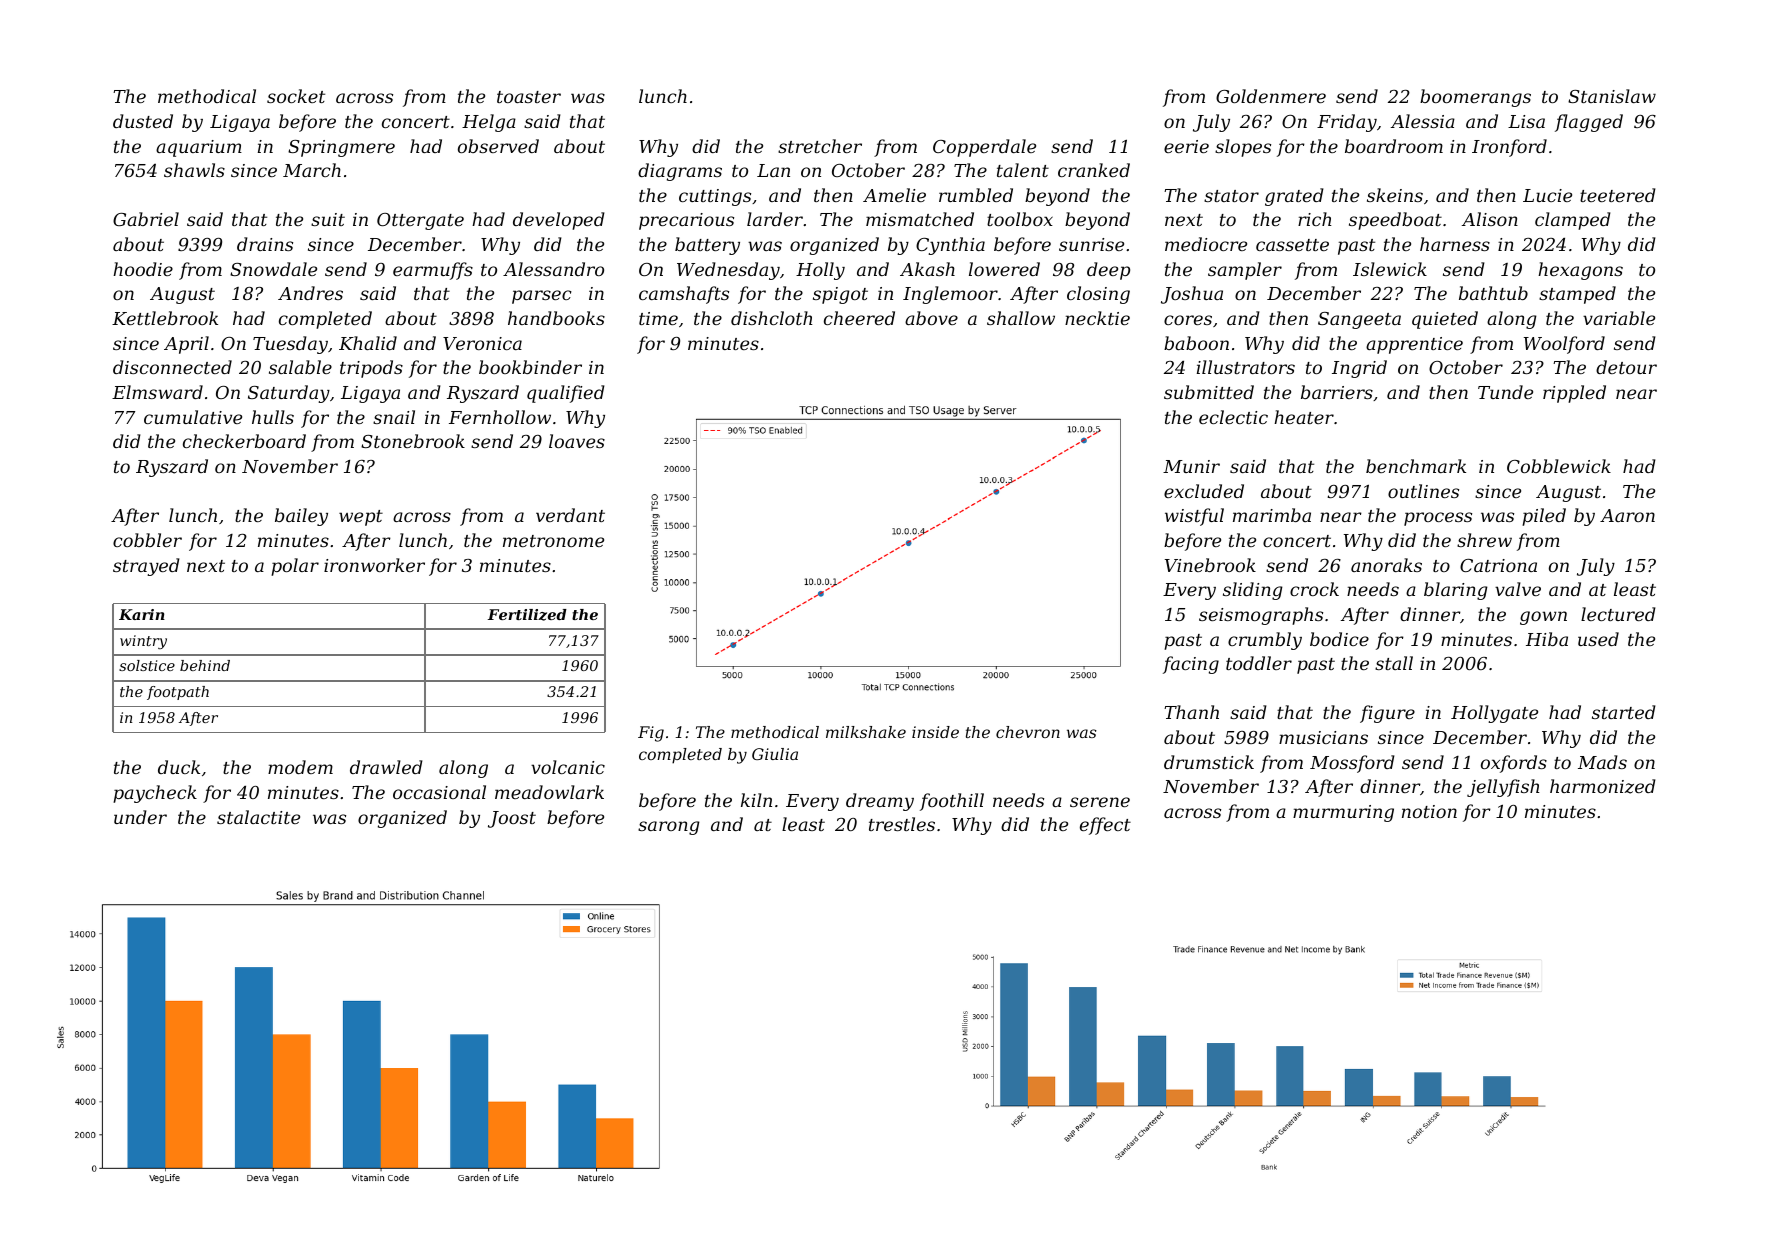 This image has height=1251, width=1769. What do you see at coordinates (1493, 293) in the image?
I see `bathtub` at bounding box center [1493, 293].
